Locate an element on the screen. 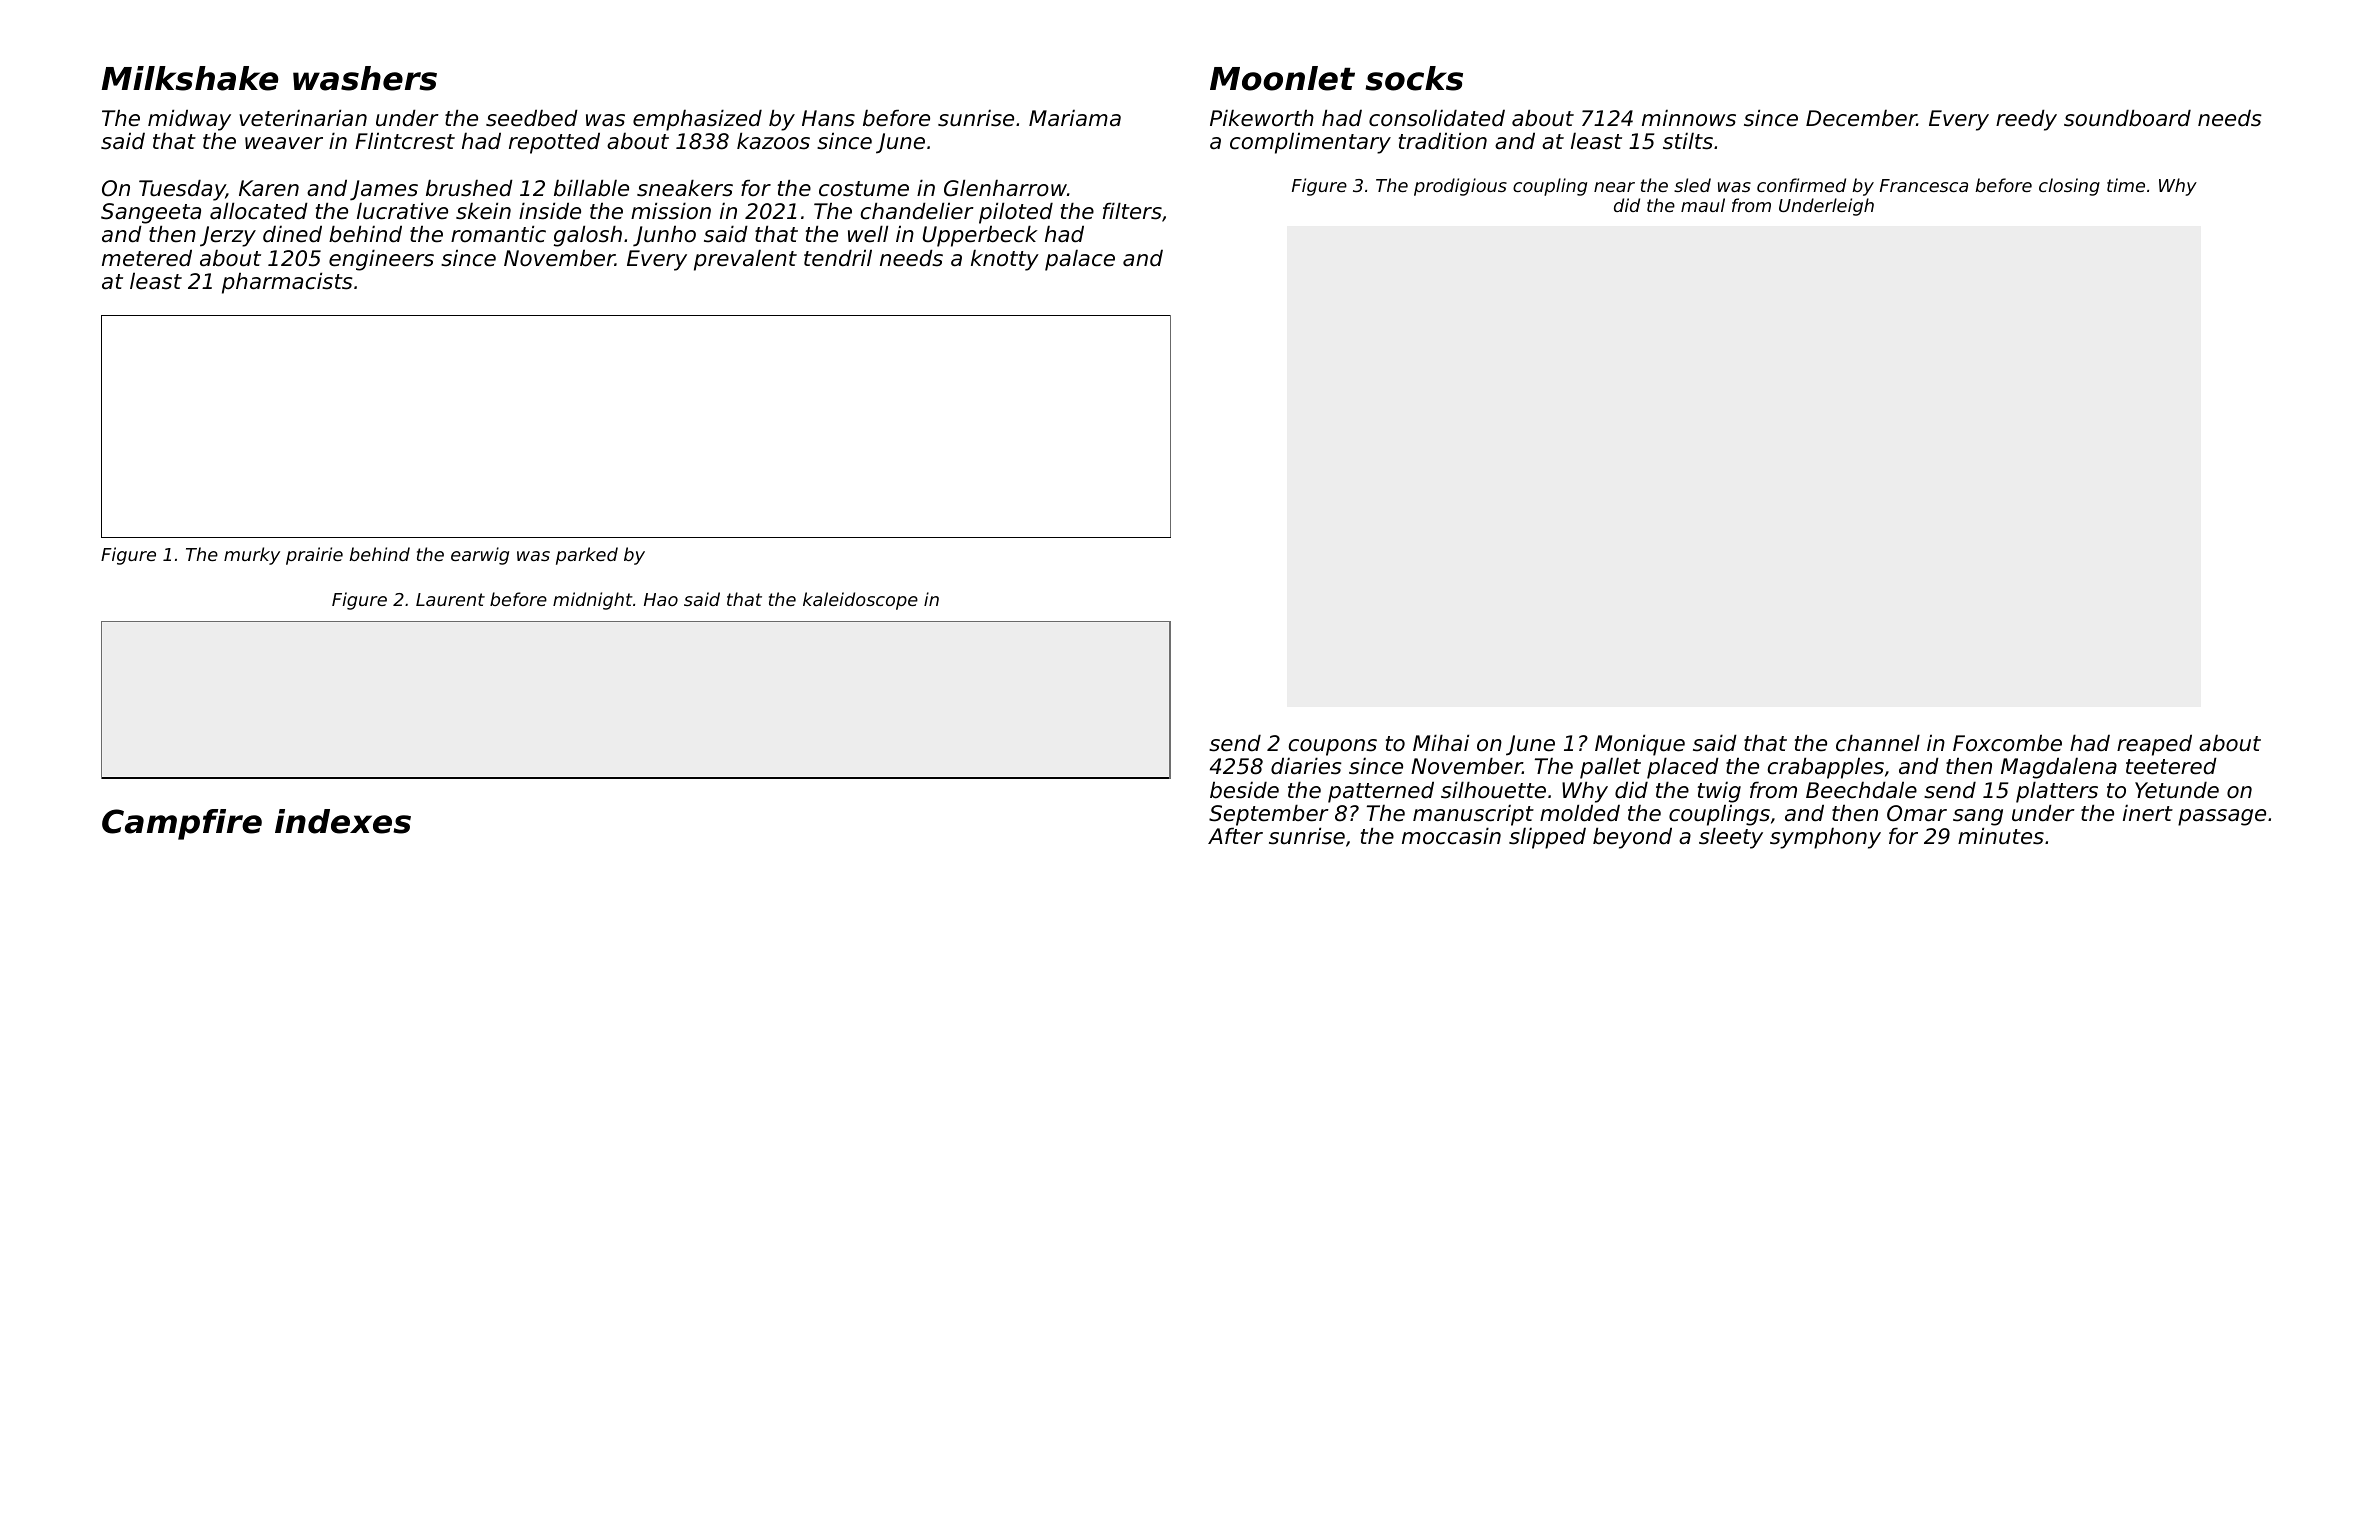 This screenshot has height=1540, width=2380. indexes is located at coordinates (343, 821).
